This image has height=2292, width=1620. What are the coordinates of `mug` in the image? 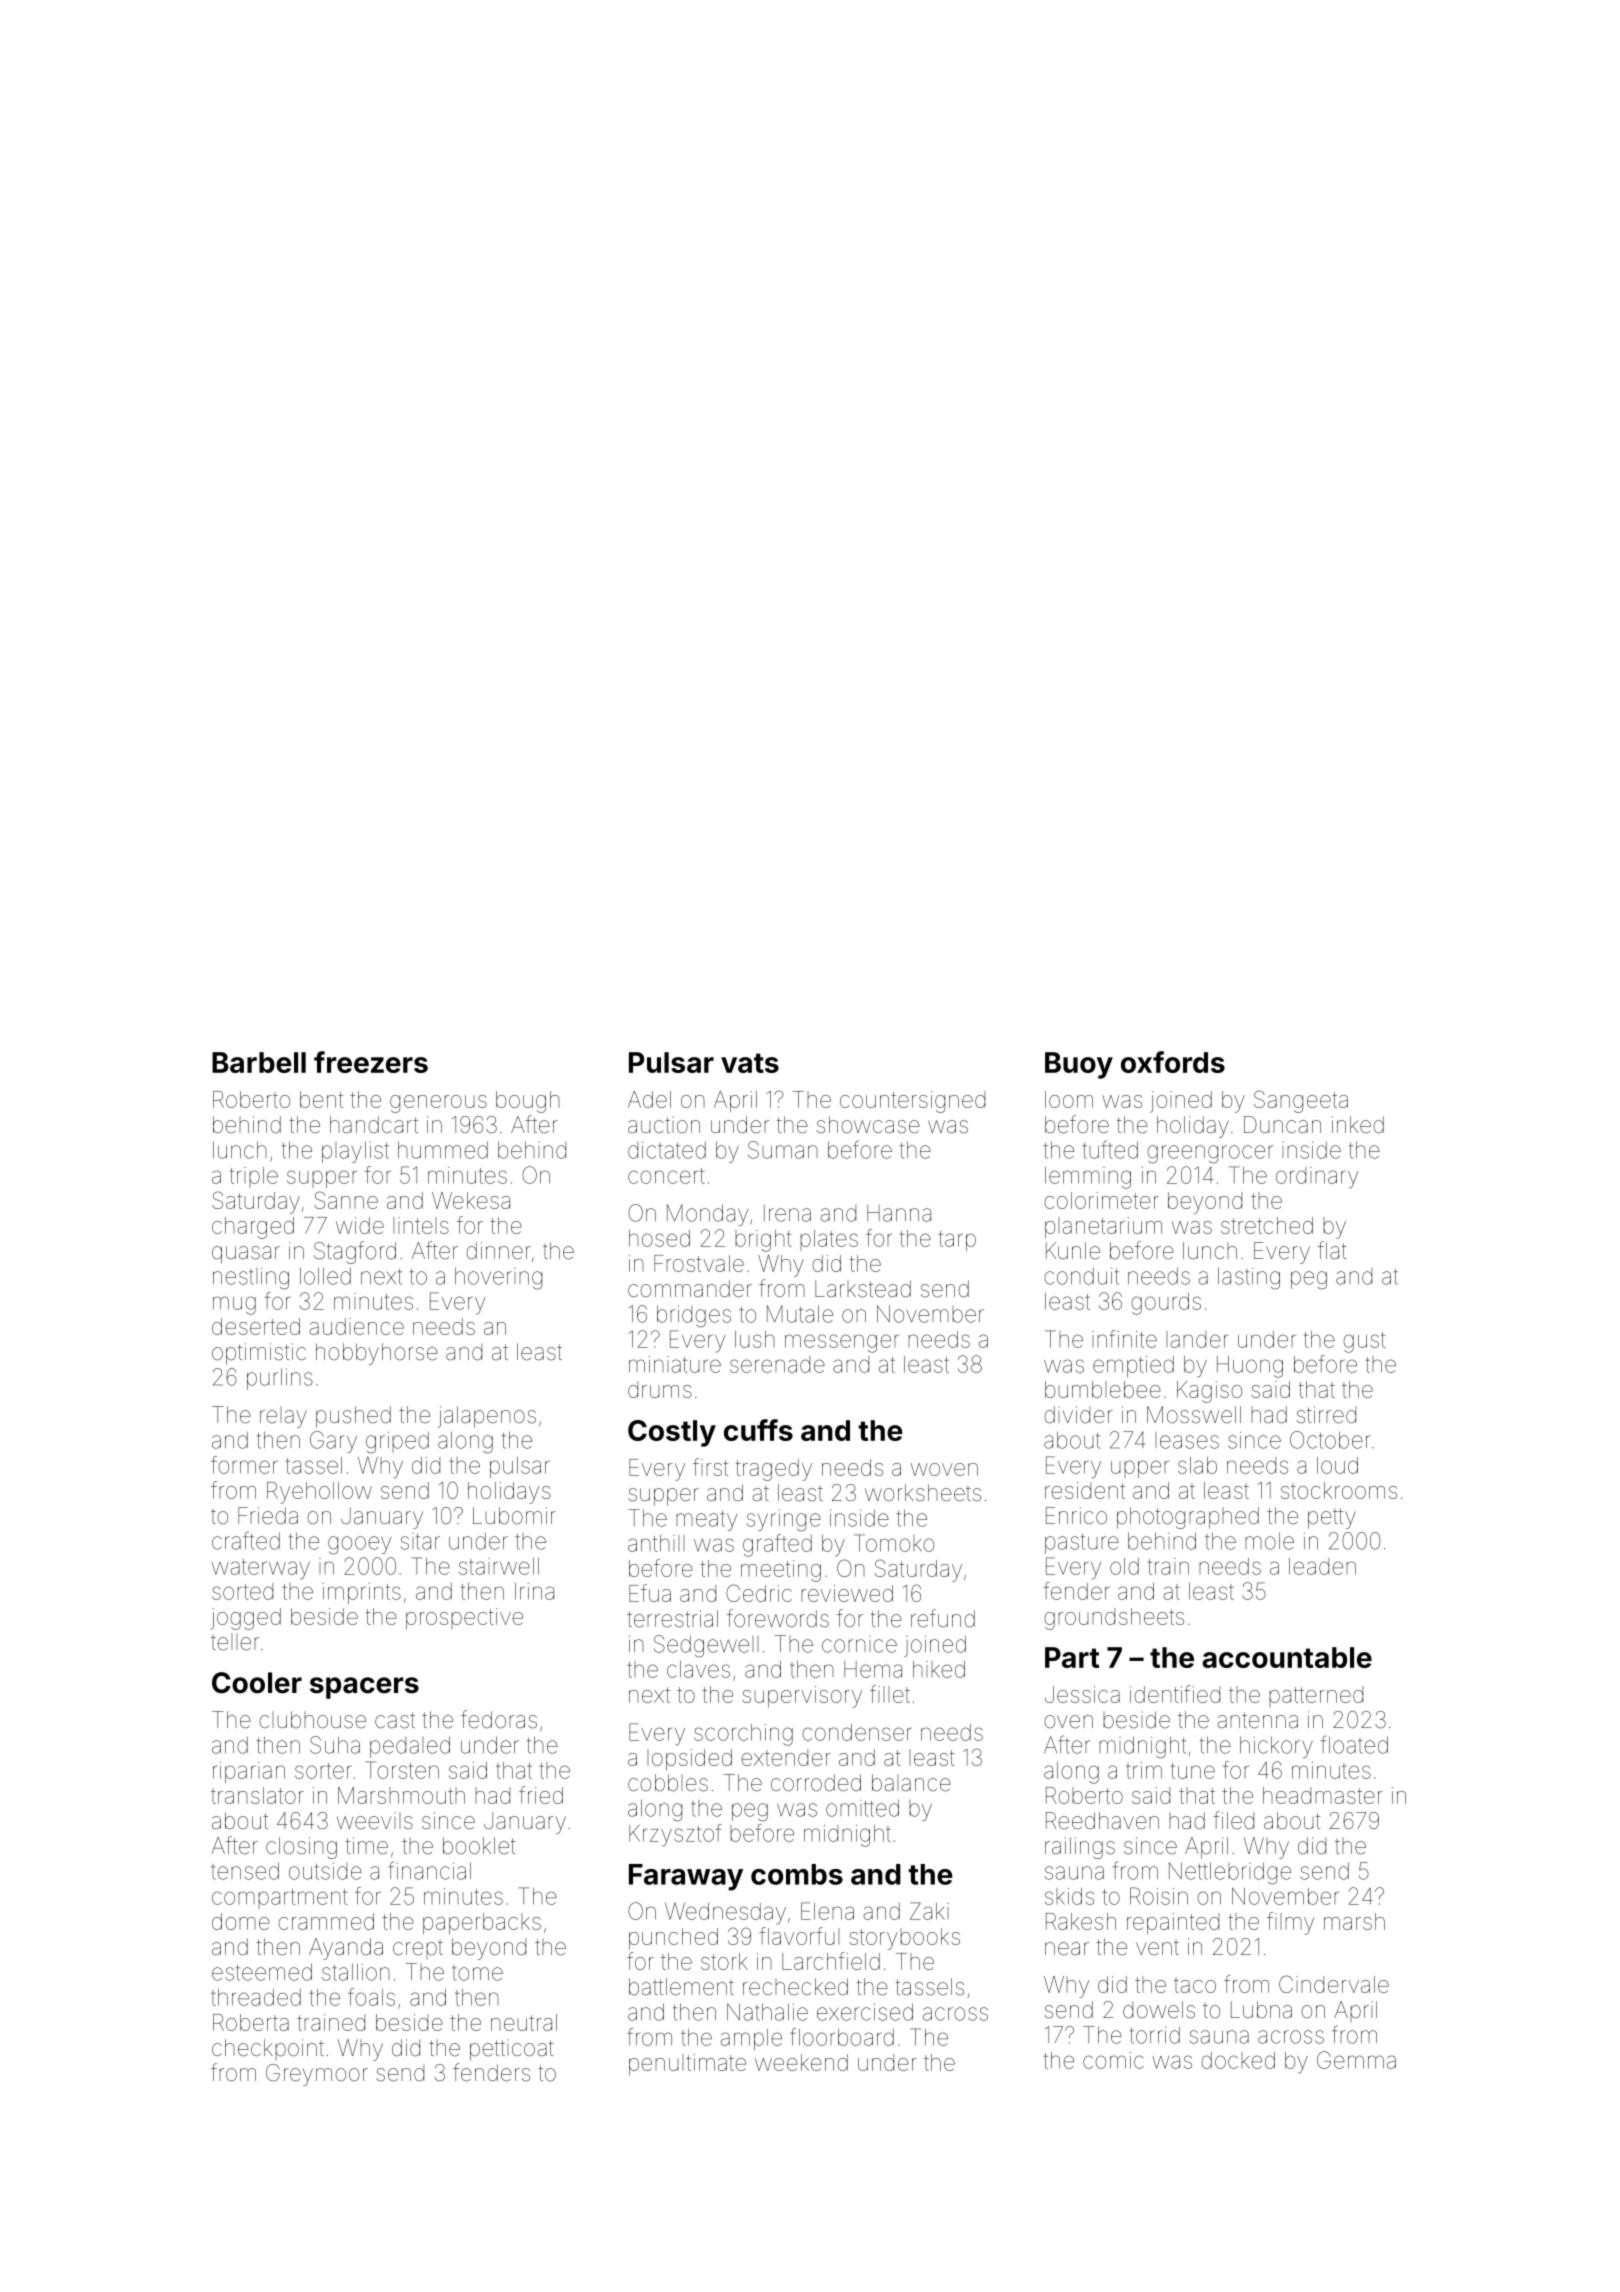 It's located at (234, 1305).
